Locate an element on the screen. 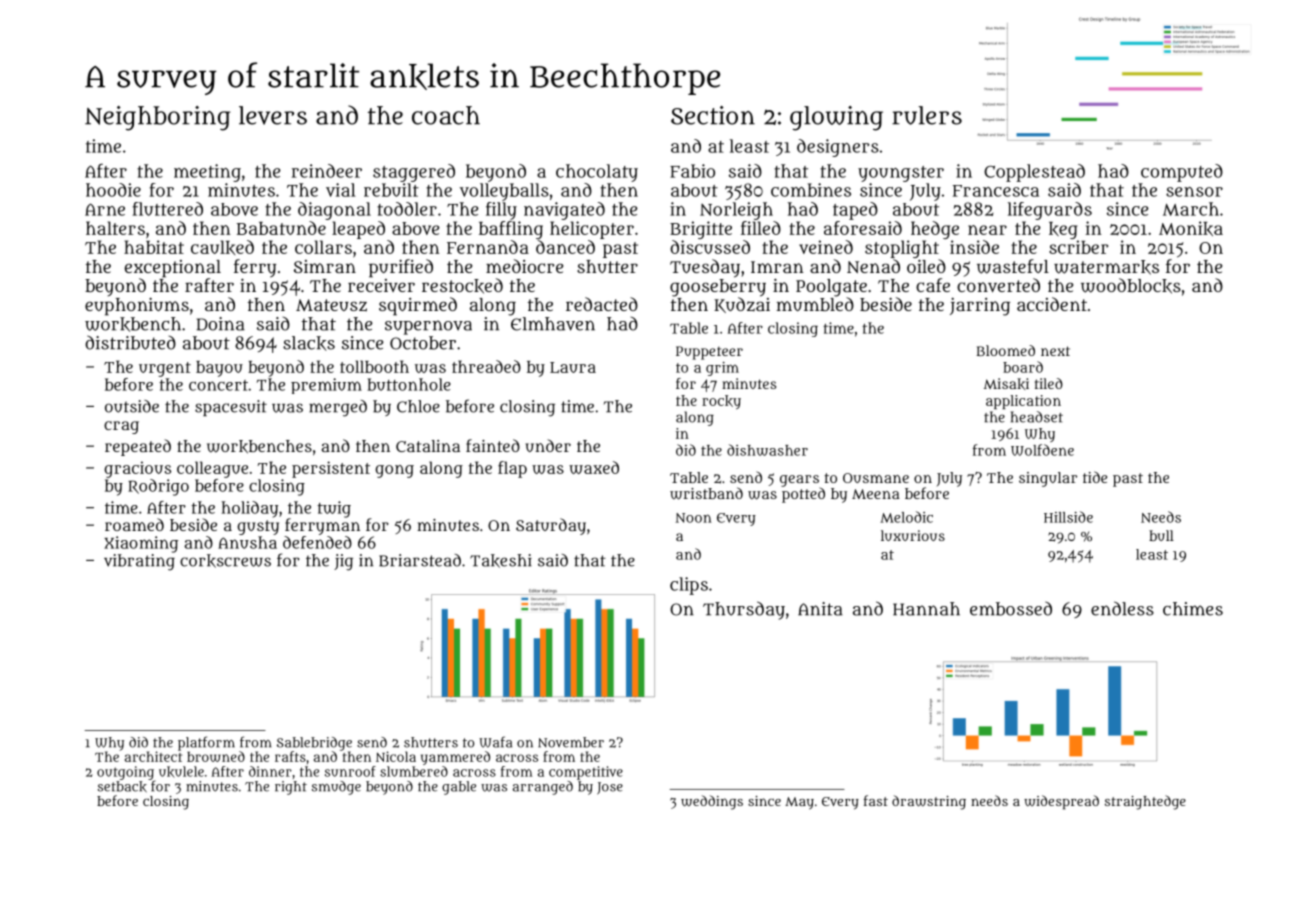 The height and width of the screenshot is (924, 1308). leaped is located at coordinates (358, 230).
